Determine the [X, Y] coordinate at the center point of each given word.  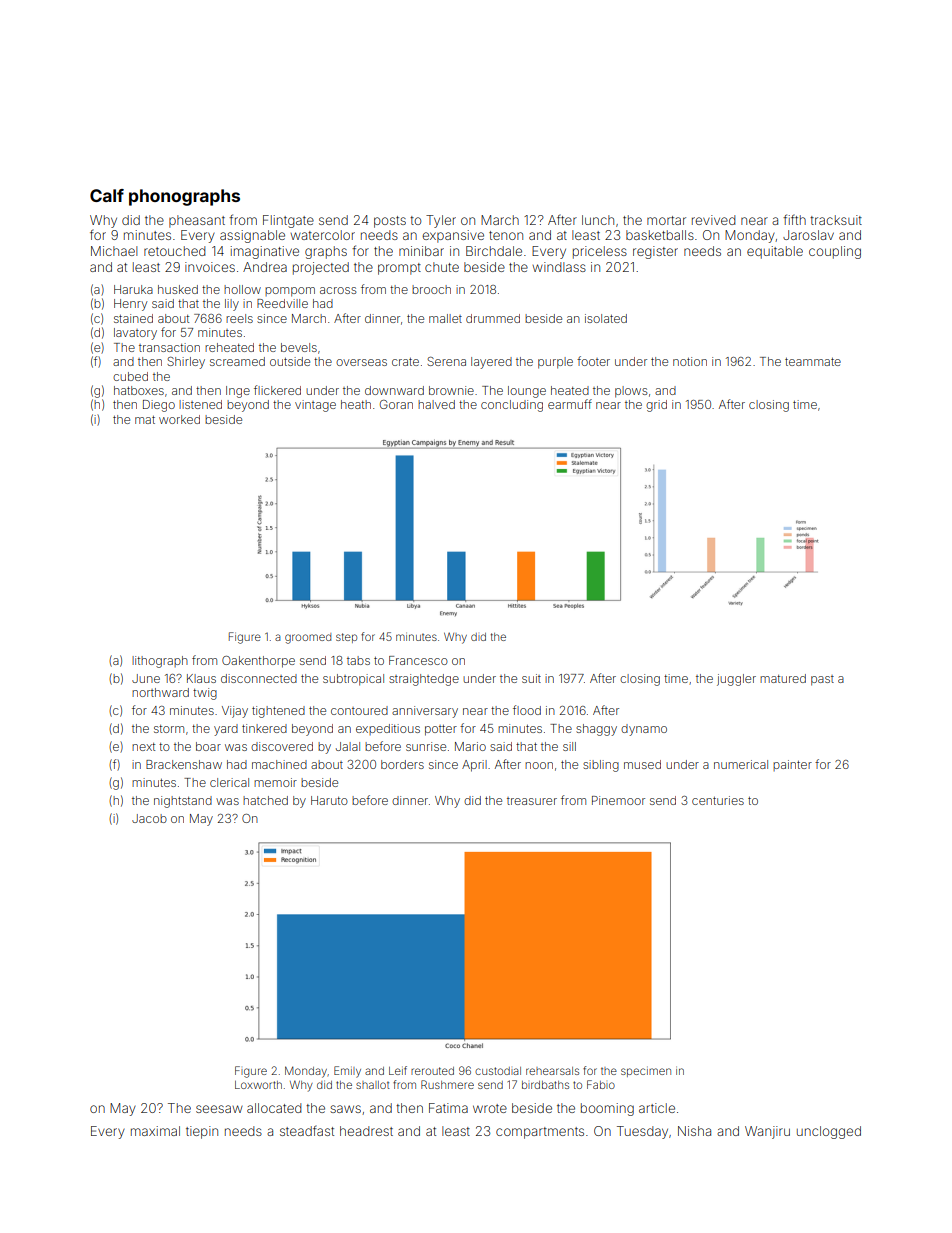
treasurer [532, 801]
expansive [453, 236]
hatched [265, 800]
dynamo [644, 730]
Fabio [601, 1084]
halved [436, 404]
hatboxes [139, 390]
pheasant [197, 221]
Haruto [329, 800]
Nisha [694, 1131]
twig [205, 694]
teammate [813, 362]
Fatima [448, 1108]
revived [713, 220]
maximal [155, 1131]
